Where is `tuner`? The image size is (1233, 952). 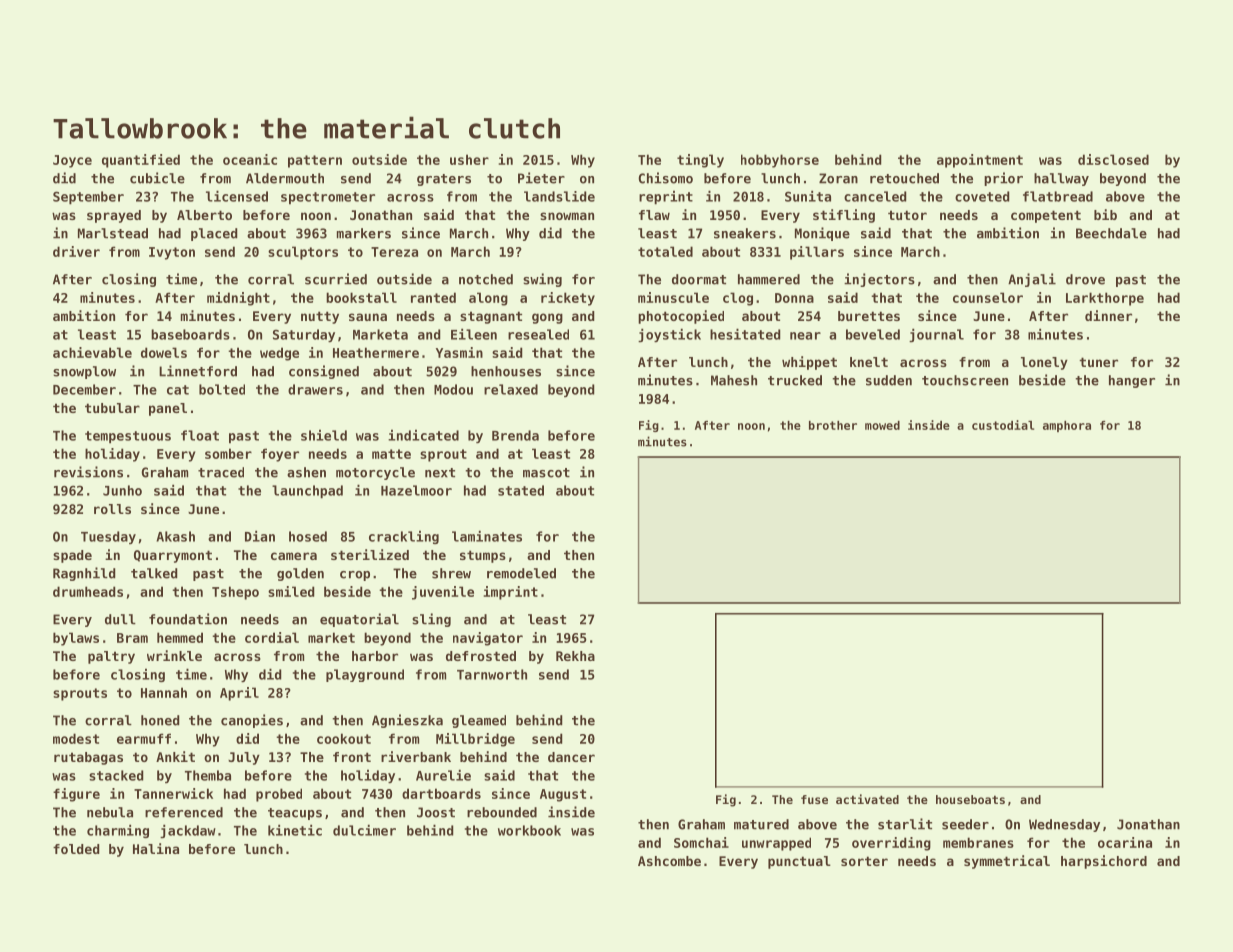 tuner is located at coordinates (1098, 362).
